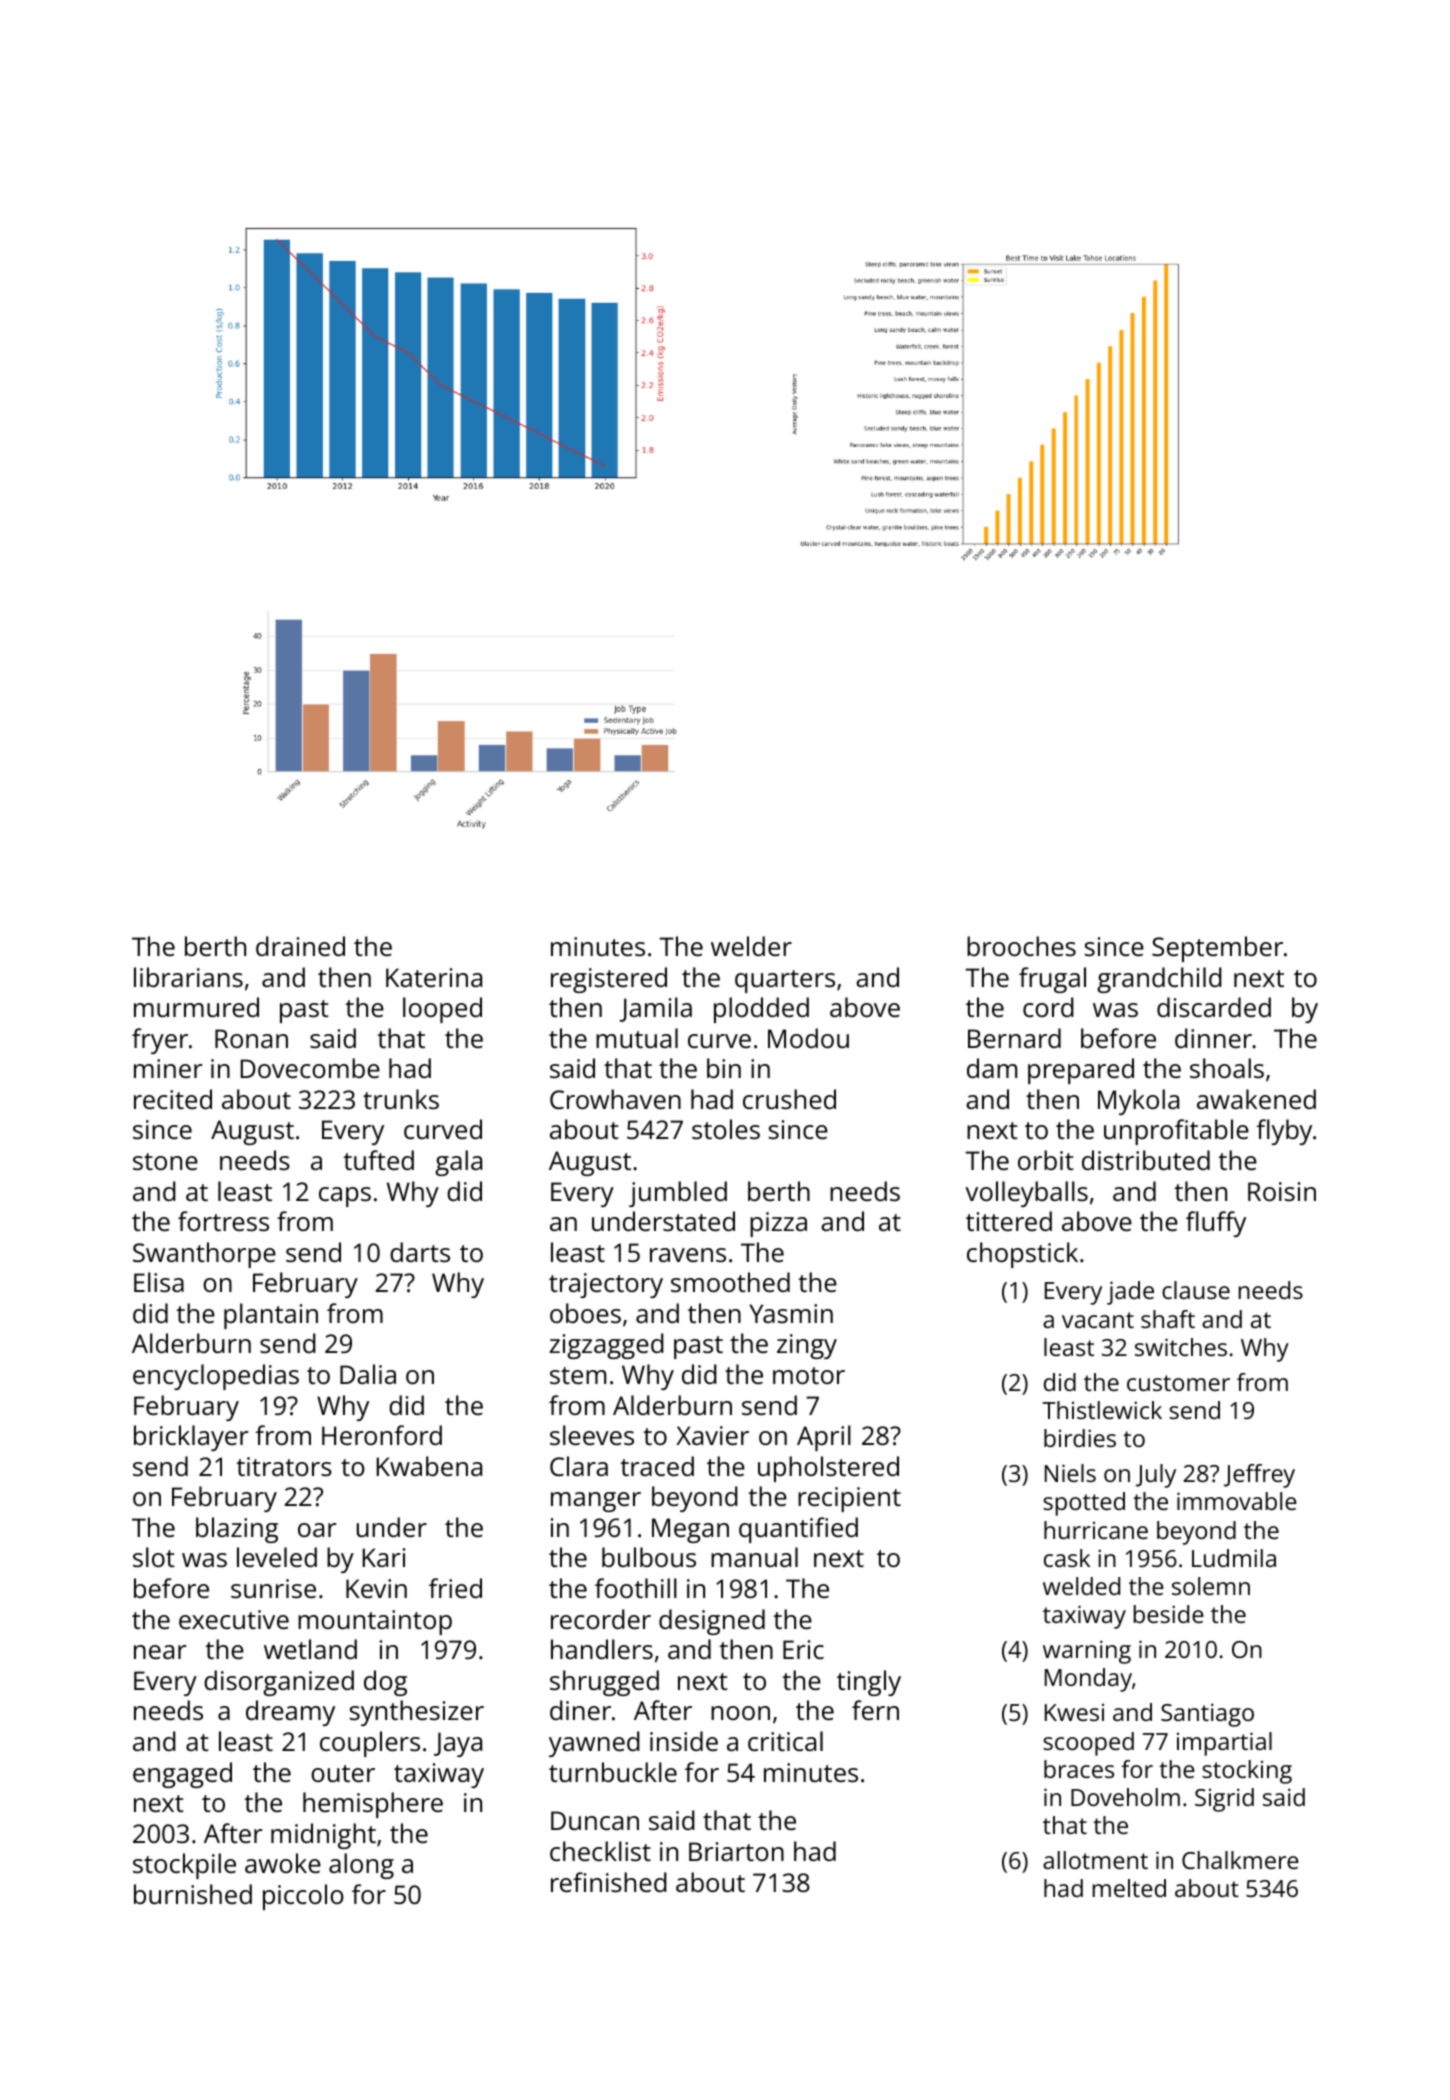  I want to click on vacant, so click(1098, 1320).
